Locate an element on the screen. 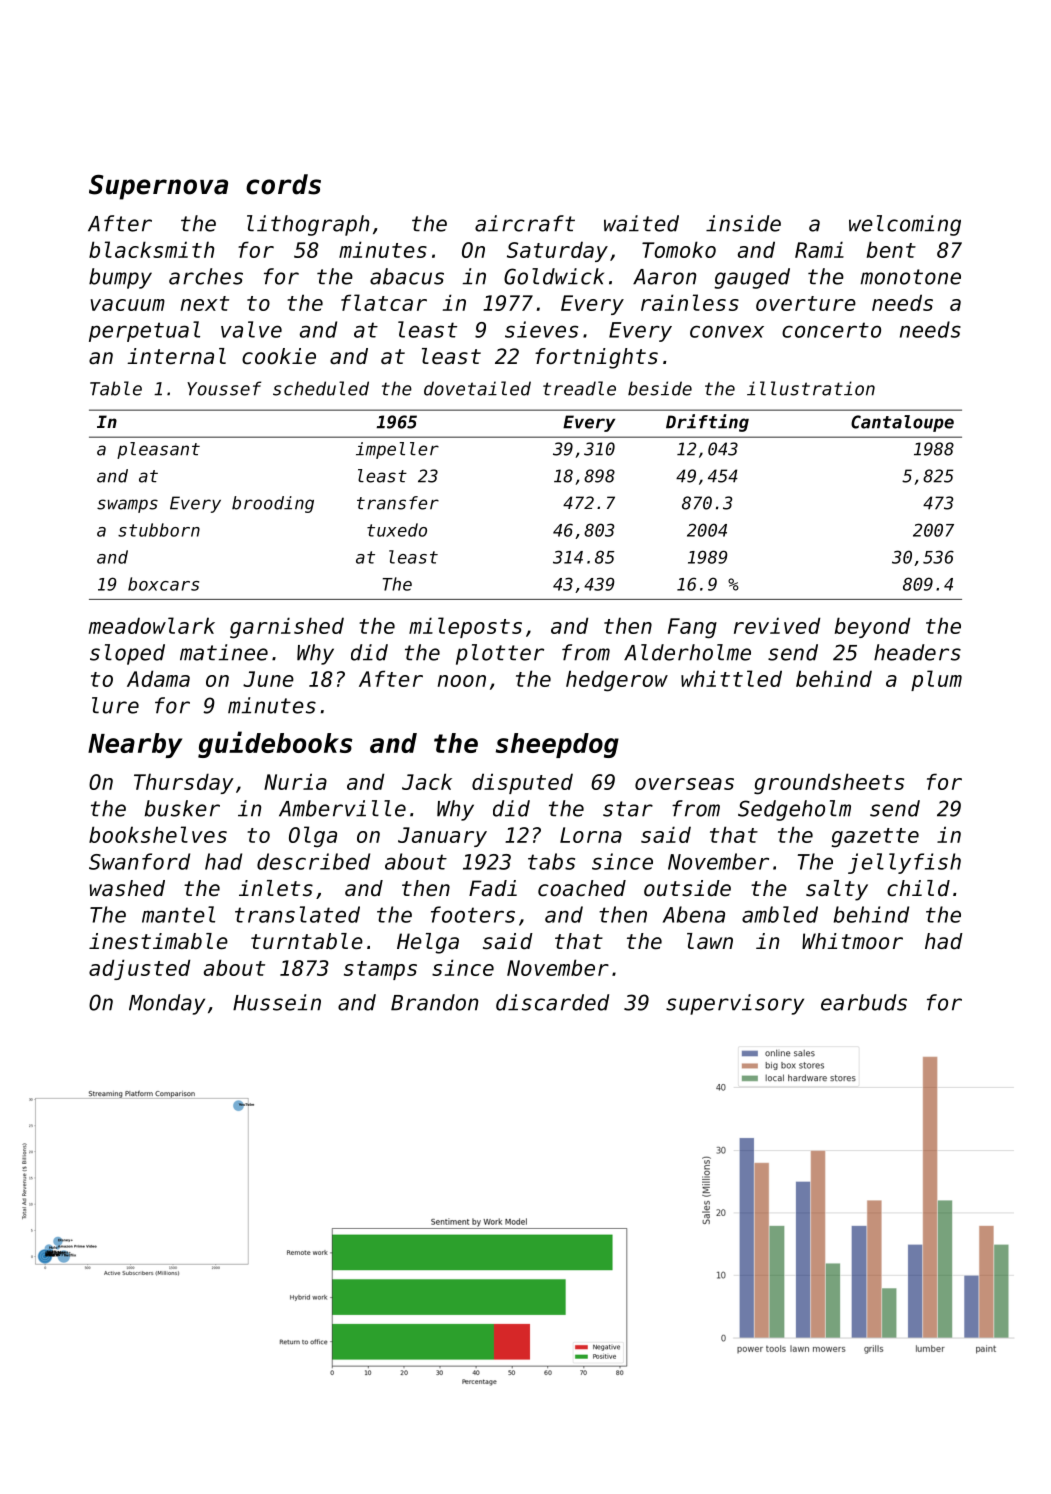 Image resolution: width=1051 pixels, height=1494 pixels. beyond is located at coordinates (872, 627).
